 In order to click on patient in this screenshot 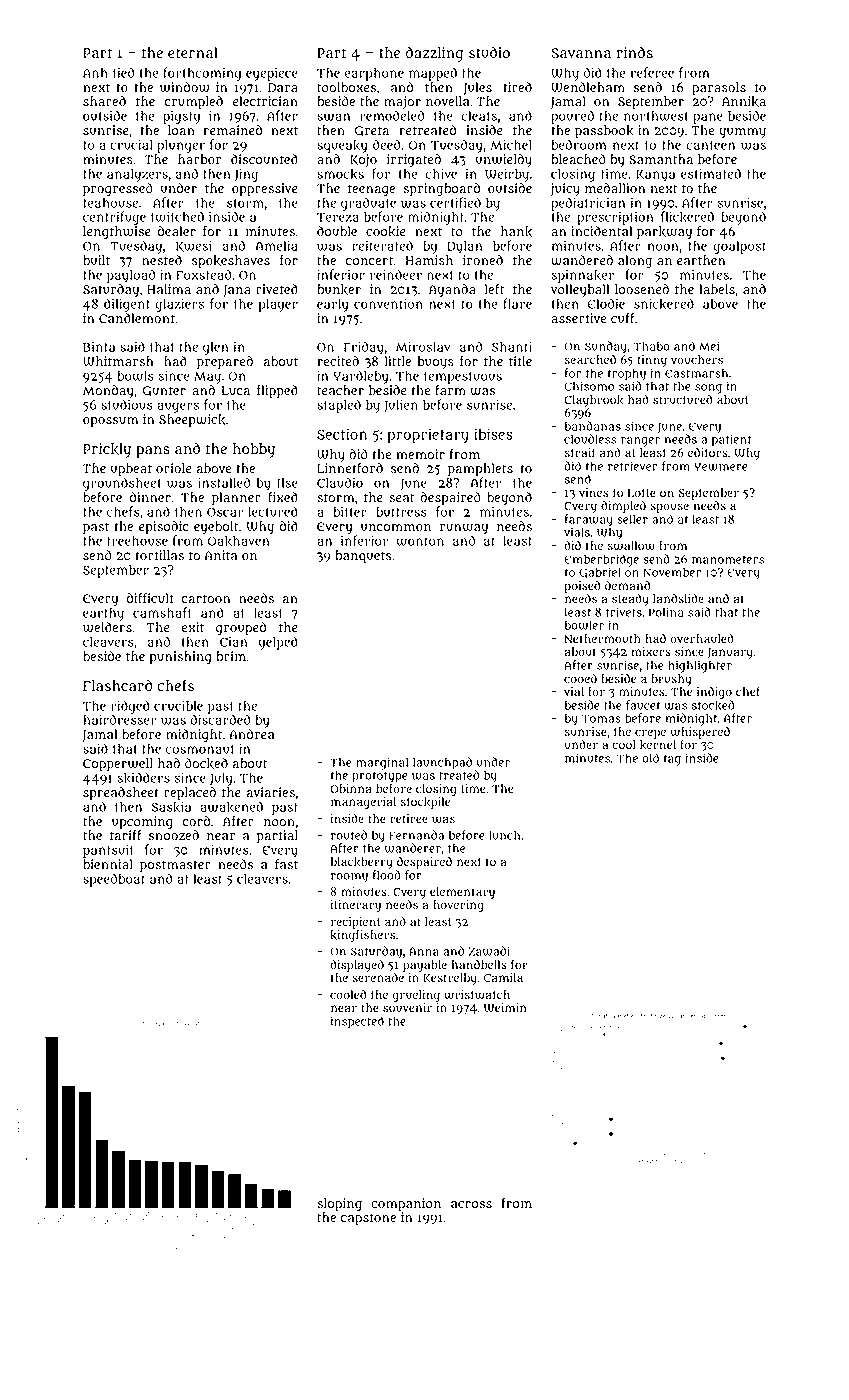, I will do `click(732, 440)`.
